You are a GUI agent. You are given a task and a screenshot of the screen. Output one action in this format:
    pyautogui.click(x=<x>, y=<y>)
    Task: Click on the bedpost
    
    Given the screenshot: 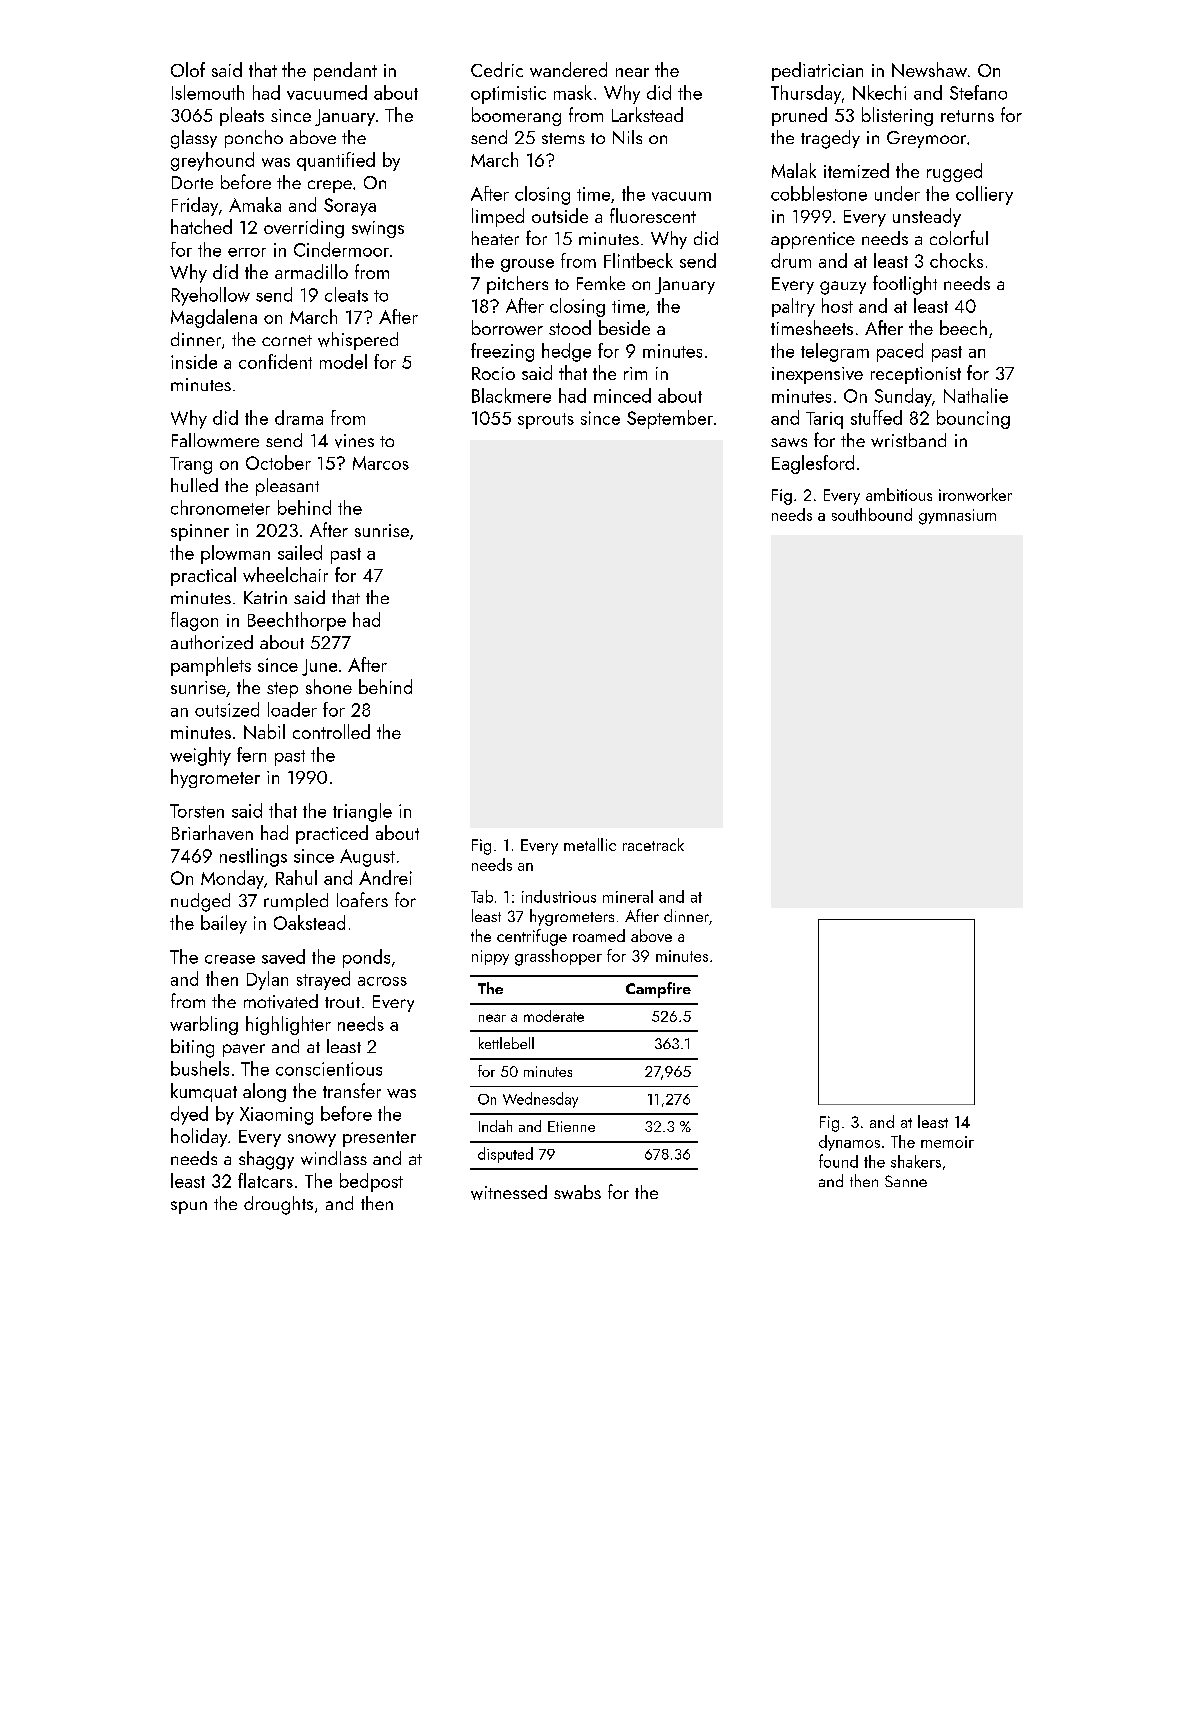 What is the action you would take?
    pyautogui.click(x=371, y=1182)
